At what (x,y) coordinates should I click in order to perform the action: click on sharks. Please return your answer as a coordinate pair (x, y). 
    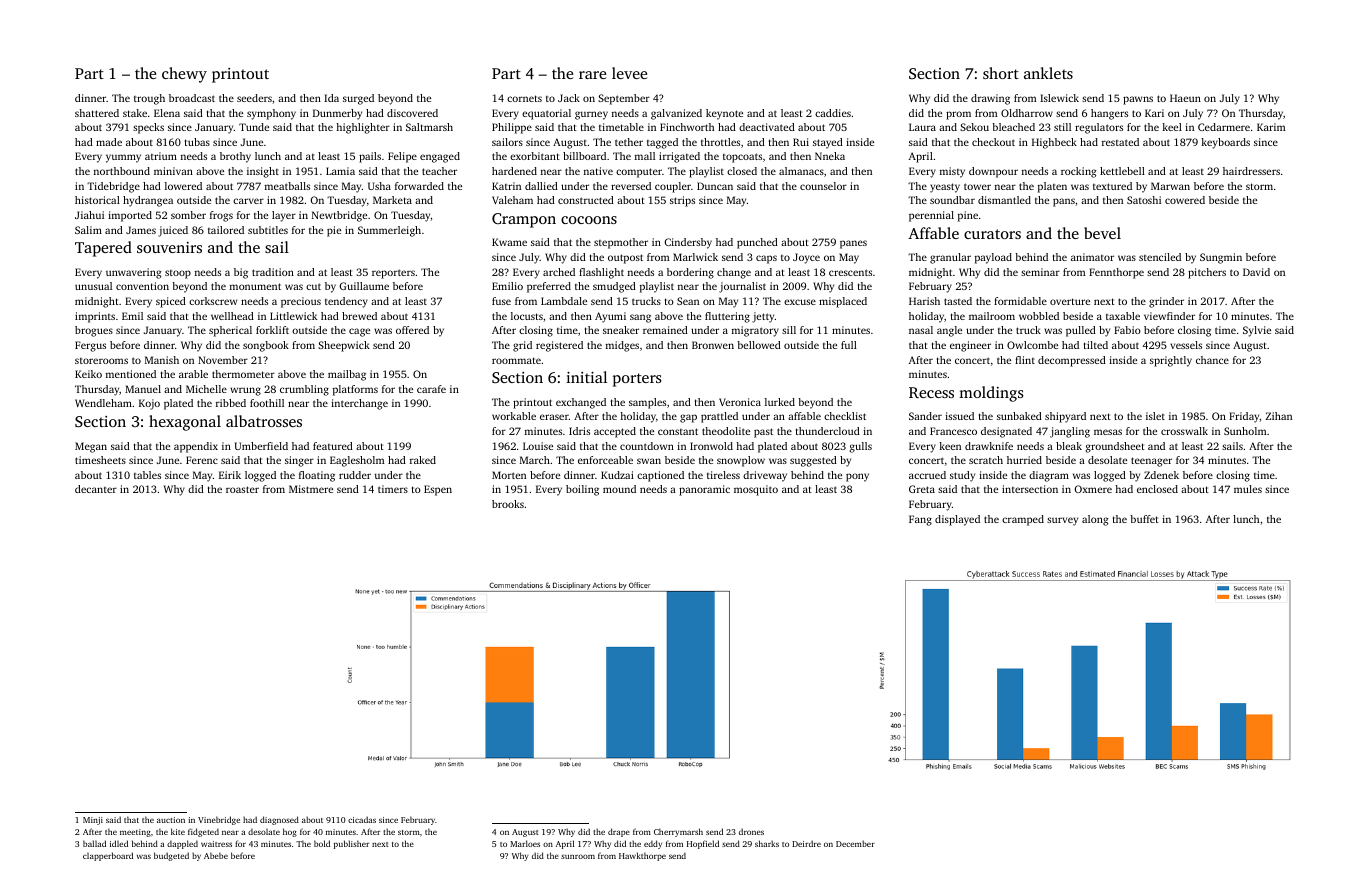
    Looking at the image, I should click on (767, 843).
